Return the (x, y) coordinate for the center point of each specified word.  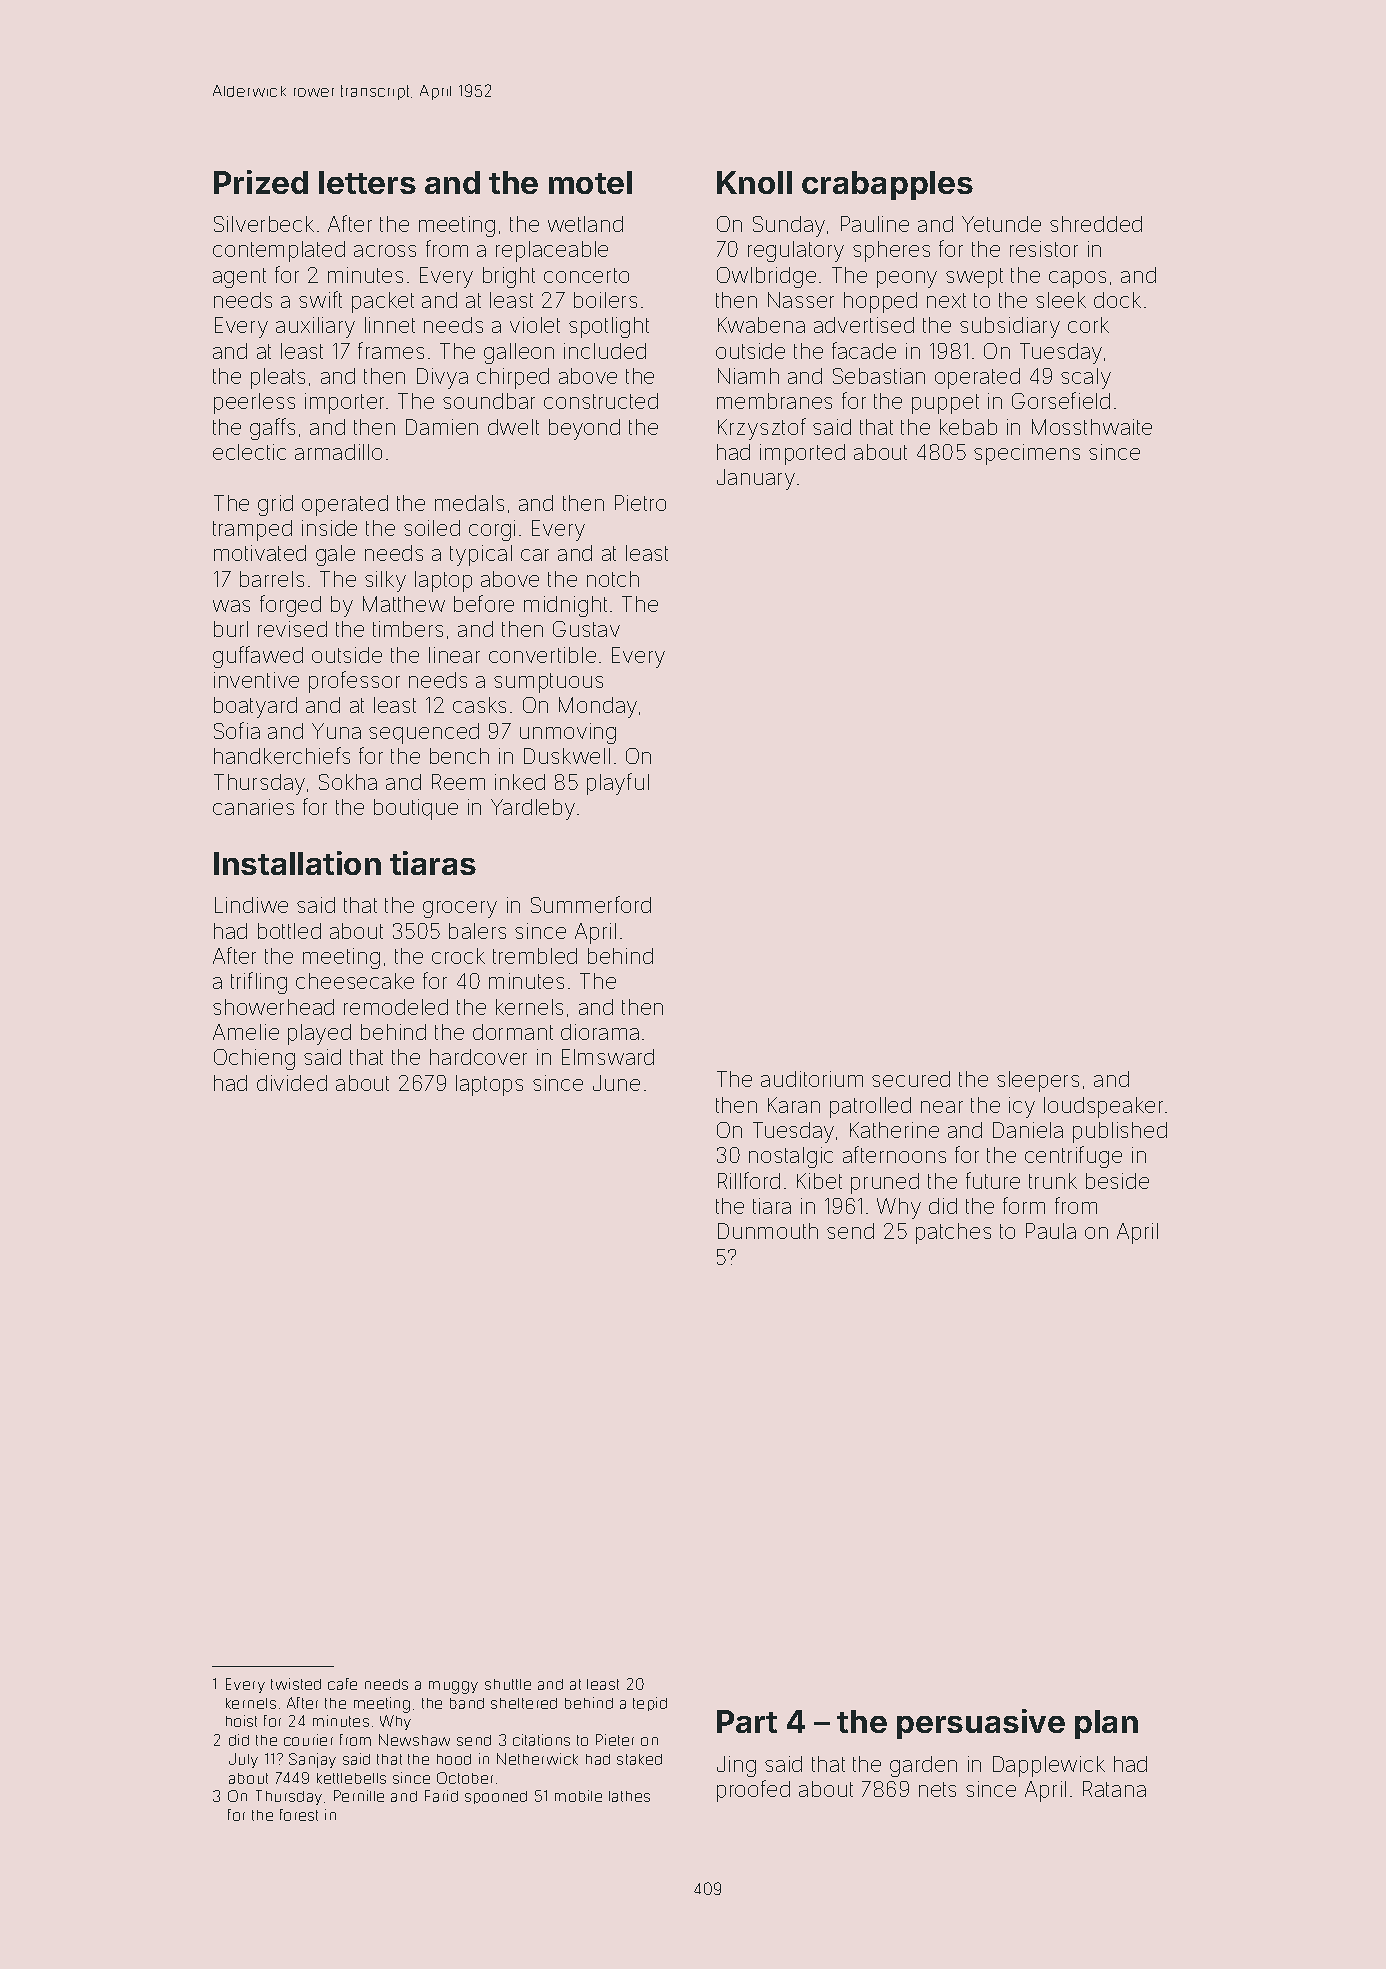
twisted (296, 1684)
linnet (390, 325)
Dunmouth (768, 1231)
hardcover (478, 1057)
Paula (1051, 1231)
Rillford (749, 1180)
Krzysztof (762, 429)
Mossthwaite (1092, 427)
